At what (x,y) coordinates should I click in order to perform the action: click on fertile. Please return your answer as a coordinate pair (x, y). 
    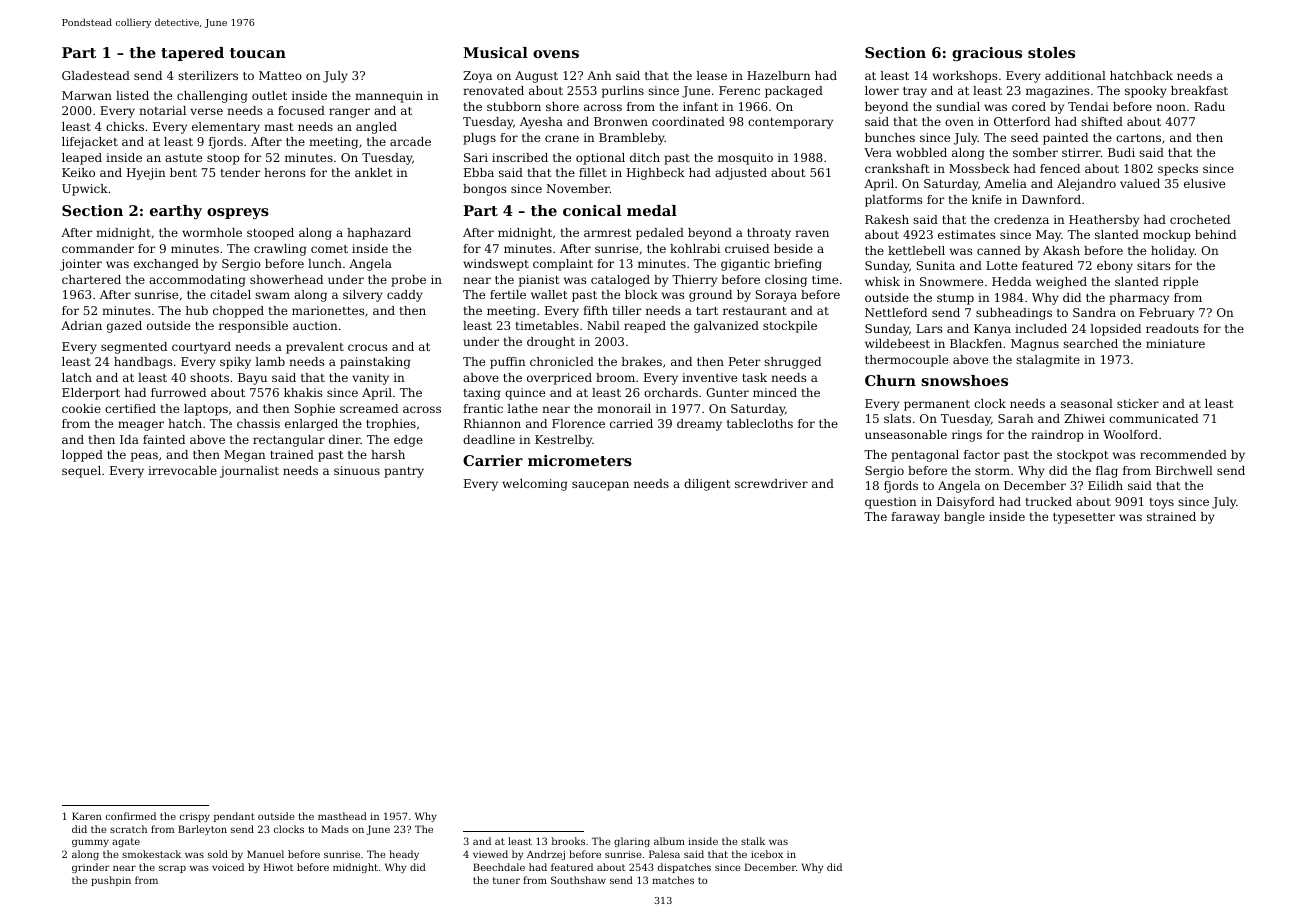
    Looking at the image, I should click on (508, 294).
